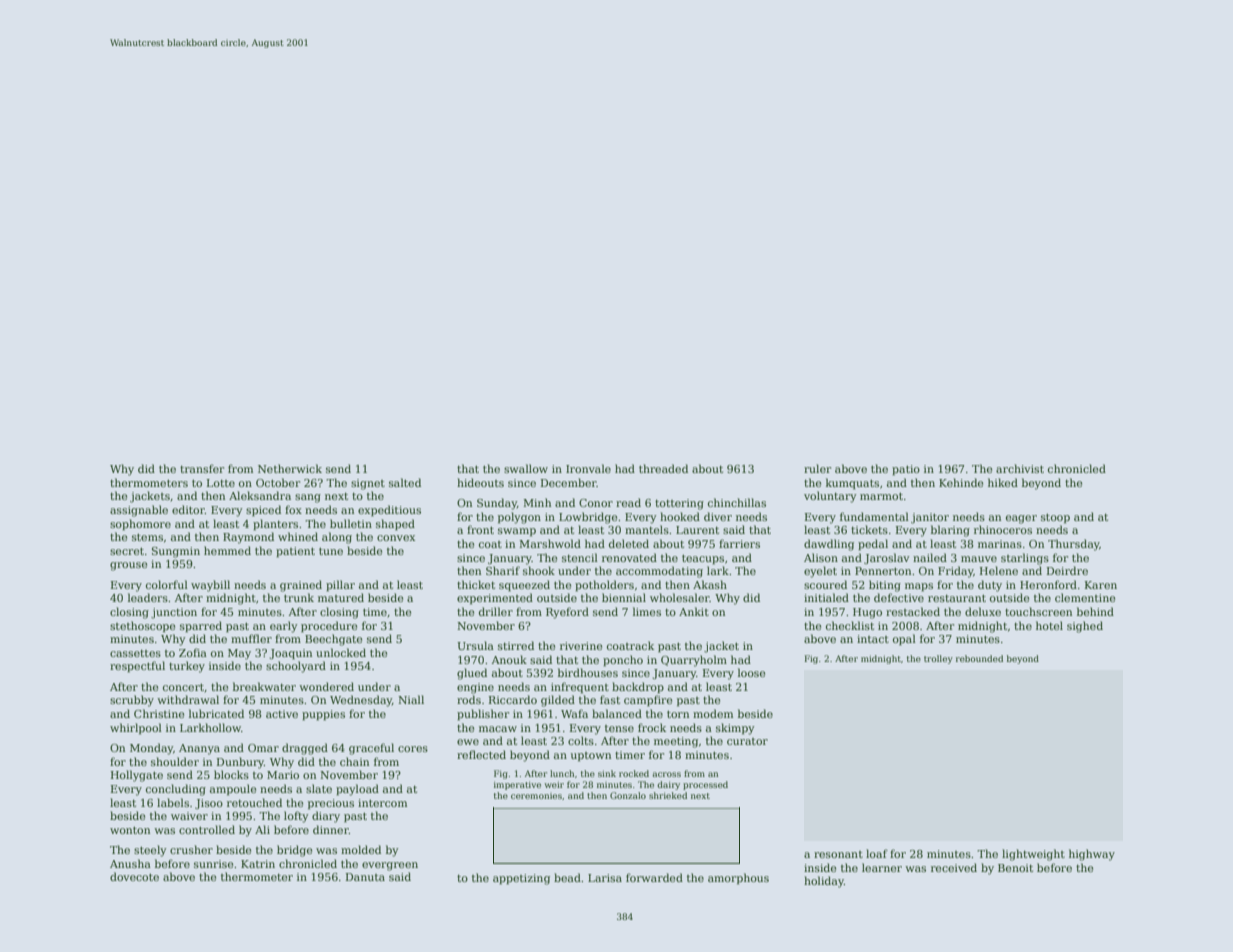 This image has height=952, width=1233. Describe the element at coordinates (361, 849) in the image. I see `molded` at that location.
